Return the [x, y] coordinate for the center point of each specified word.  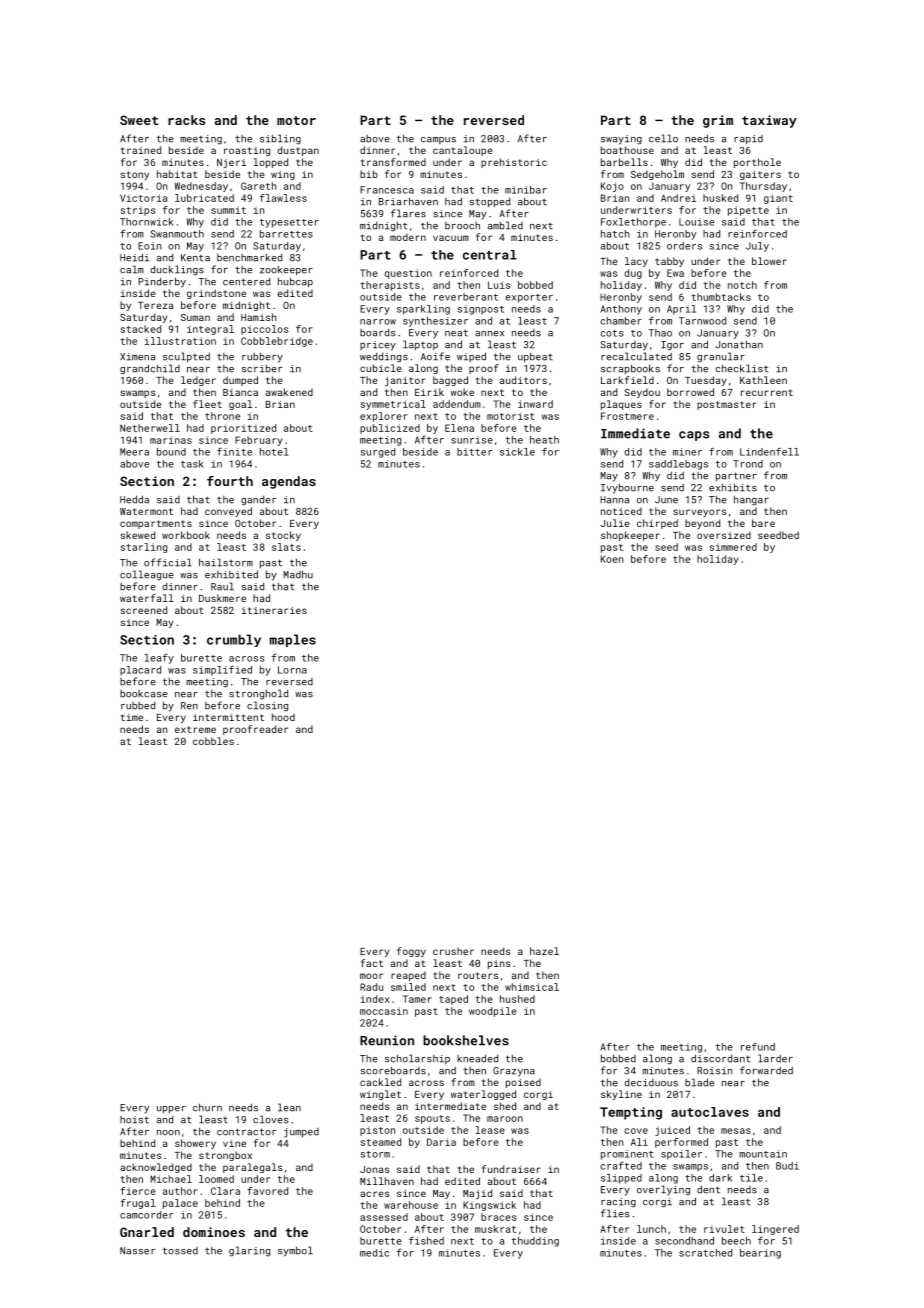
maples [292, 640]
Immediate [635, 433]
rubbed [138, 706]
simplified [222, 671]
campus [438, 140]
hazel [544, 951]
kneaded [477, 1058]
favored [267, 1191]
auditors [523, 380]
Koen [612, 559]
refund [758, 1047]
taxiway [769, 121]
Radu [371, 987]
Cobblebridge [277, 342]
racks [186, 120]
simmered [733, 547]
